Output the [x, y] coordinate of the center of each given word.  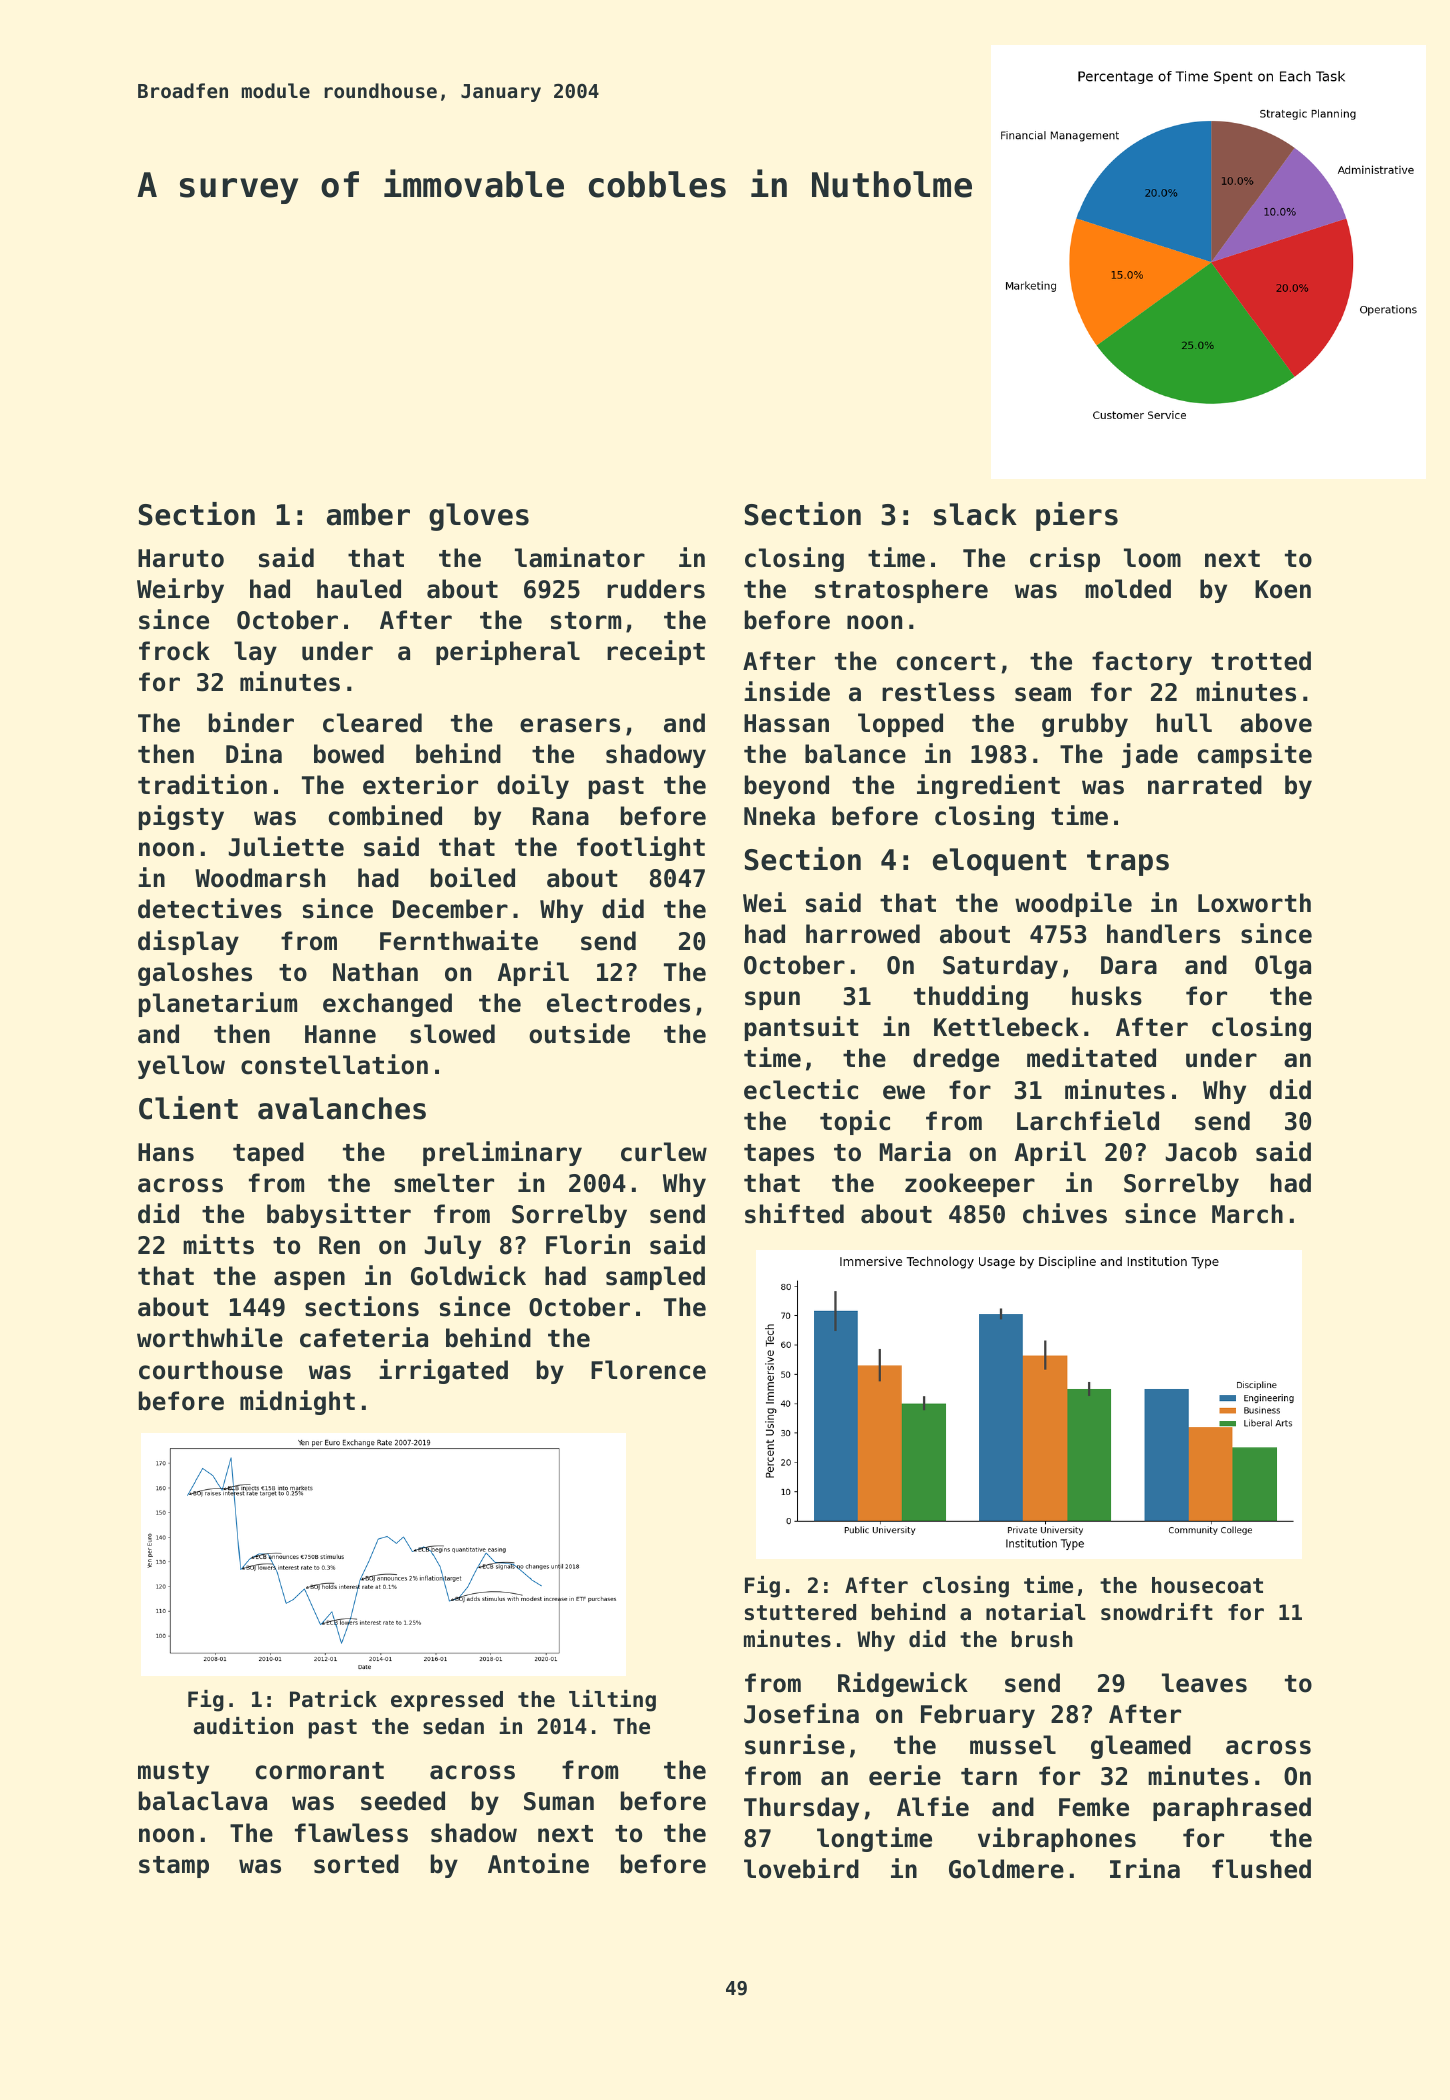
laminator [580, 557]
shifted [794, 1213]
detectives [210, 908]
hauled [359, 589]
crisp [1065, 559]
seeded [403, 1801]
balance [855, 754]
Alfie [933, 1806]
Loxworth [1254, 903]
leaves [1204, 1683]
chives [1065, 1213]
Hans [166, 1152]
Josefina [801, 1713]
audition [243, 1726]
